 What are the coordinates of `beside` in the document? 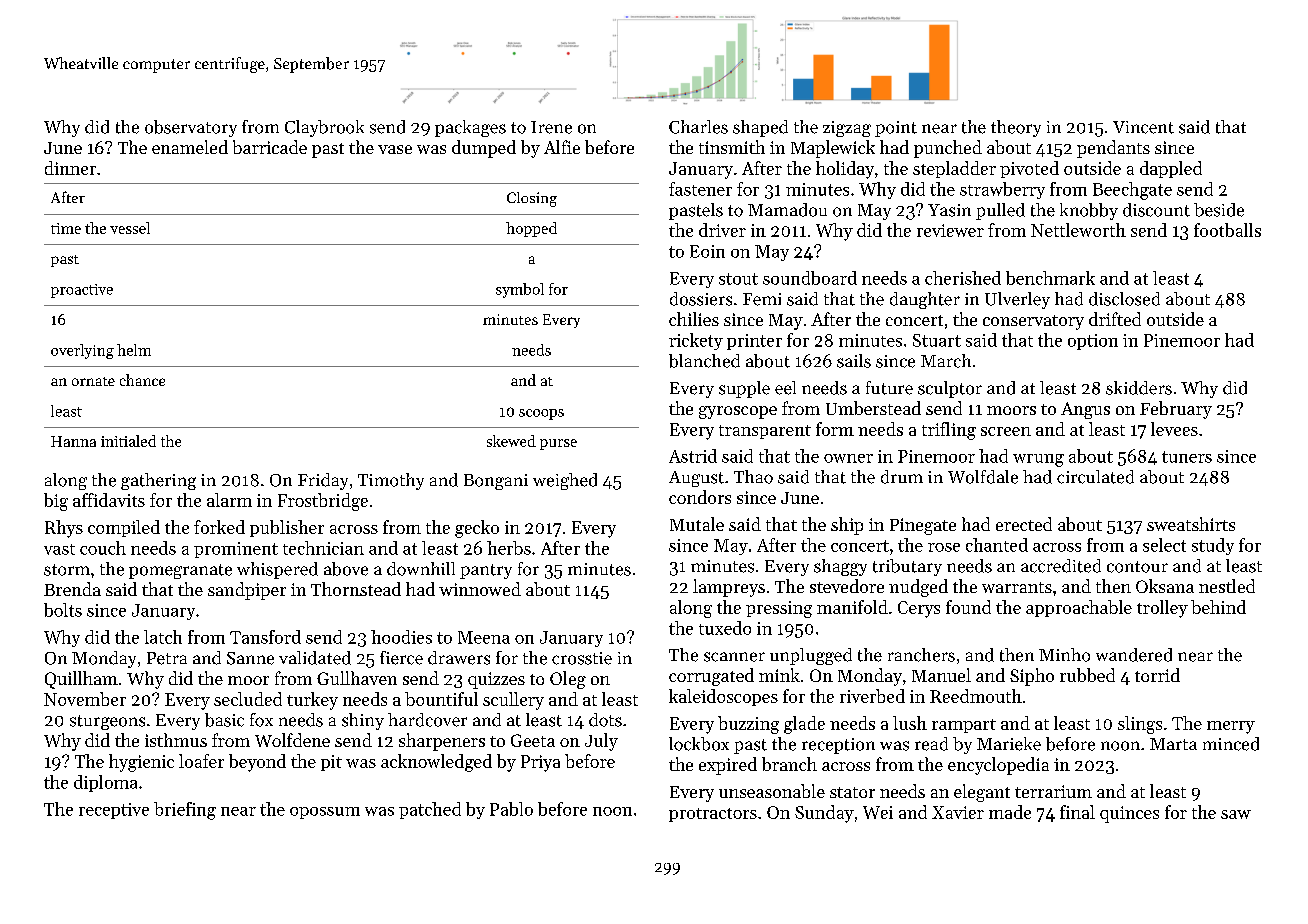 It's located at (1219, 210).
